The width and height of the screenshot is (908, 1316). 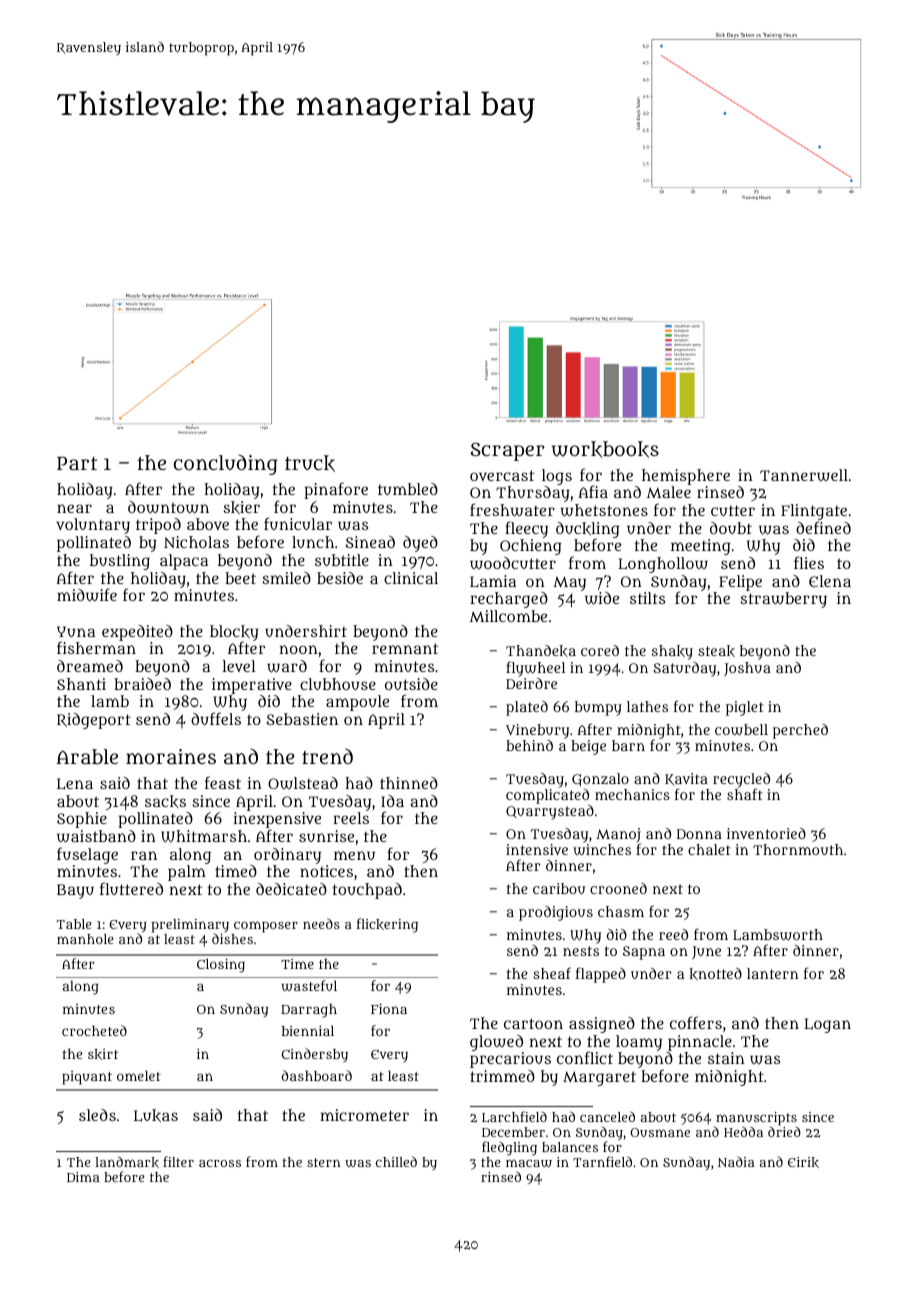 What do you see at coordinates (389, 1008) in the screenshot?
I see `Fiona` at bounding box center [389, 1008].
